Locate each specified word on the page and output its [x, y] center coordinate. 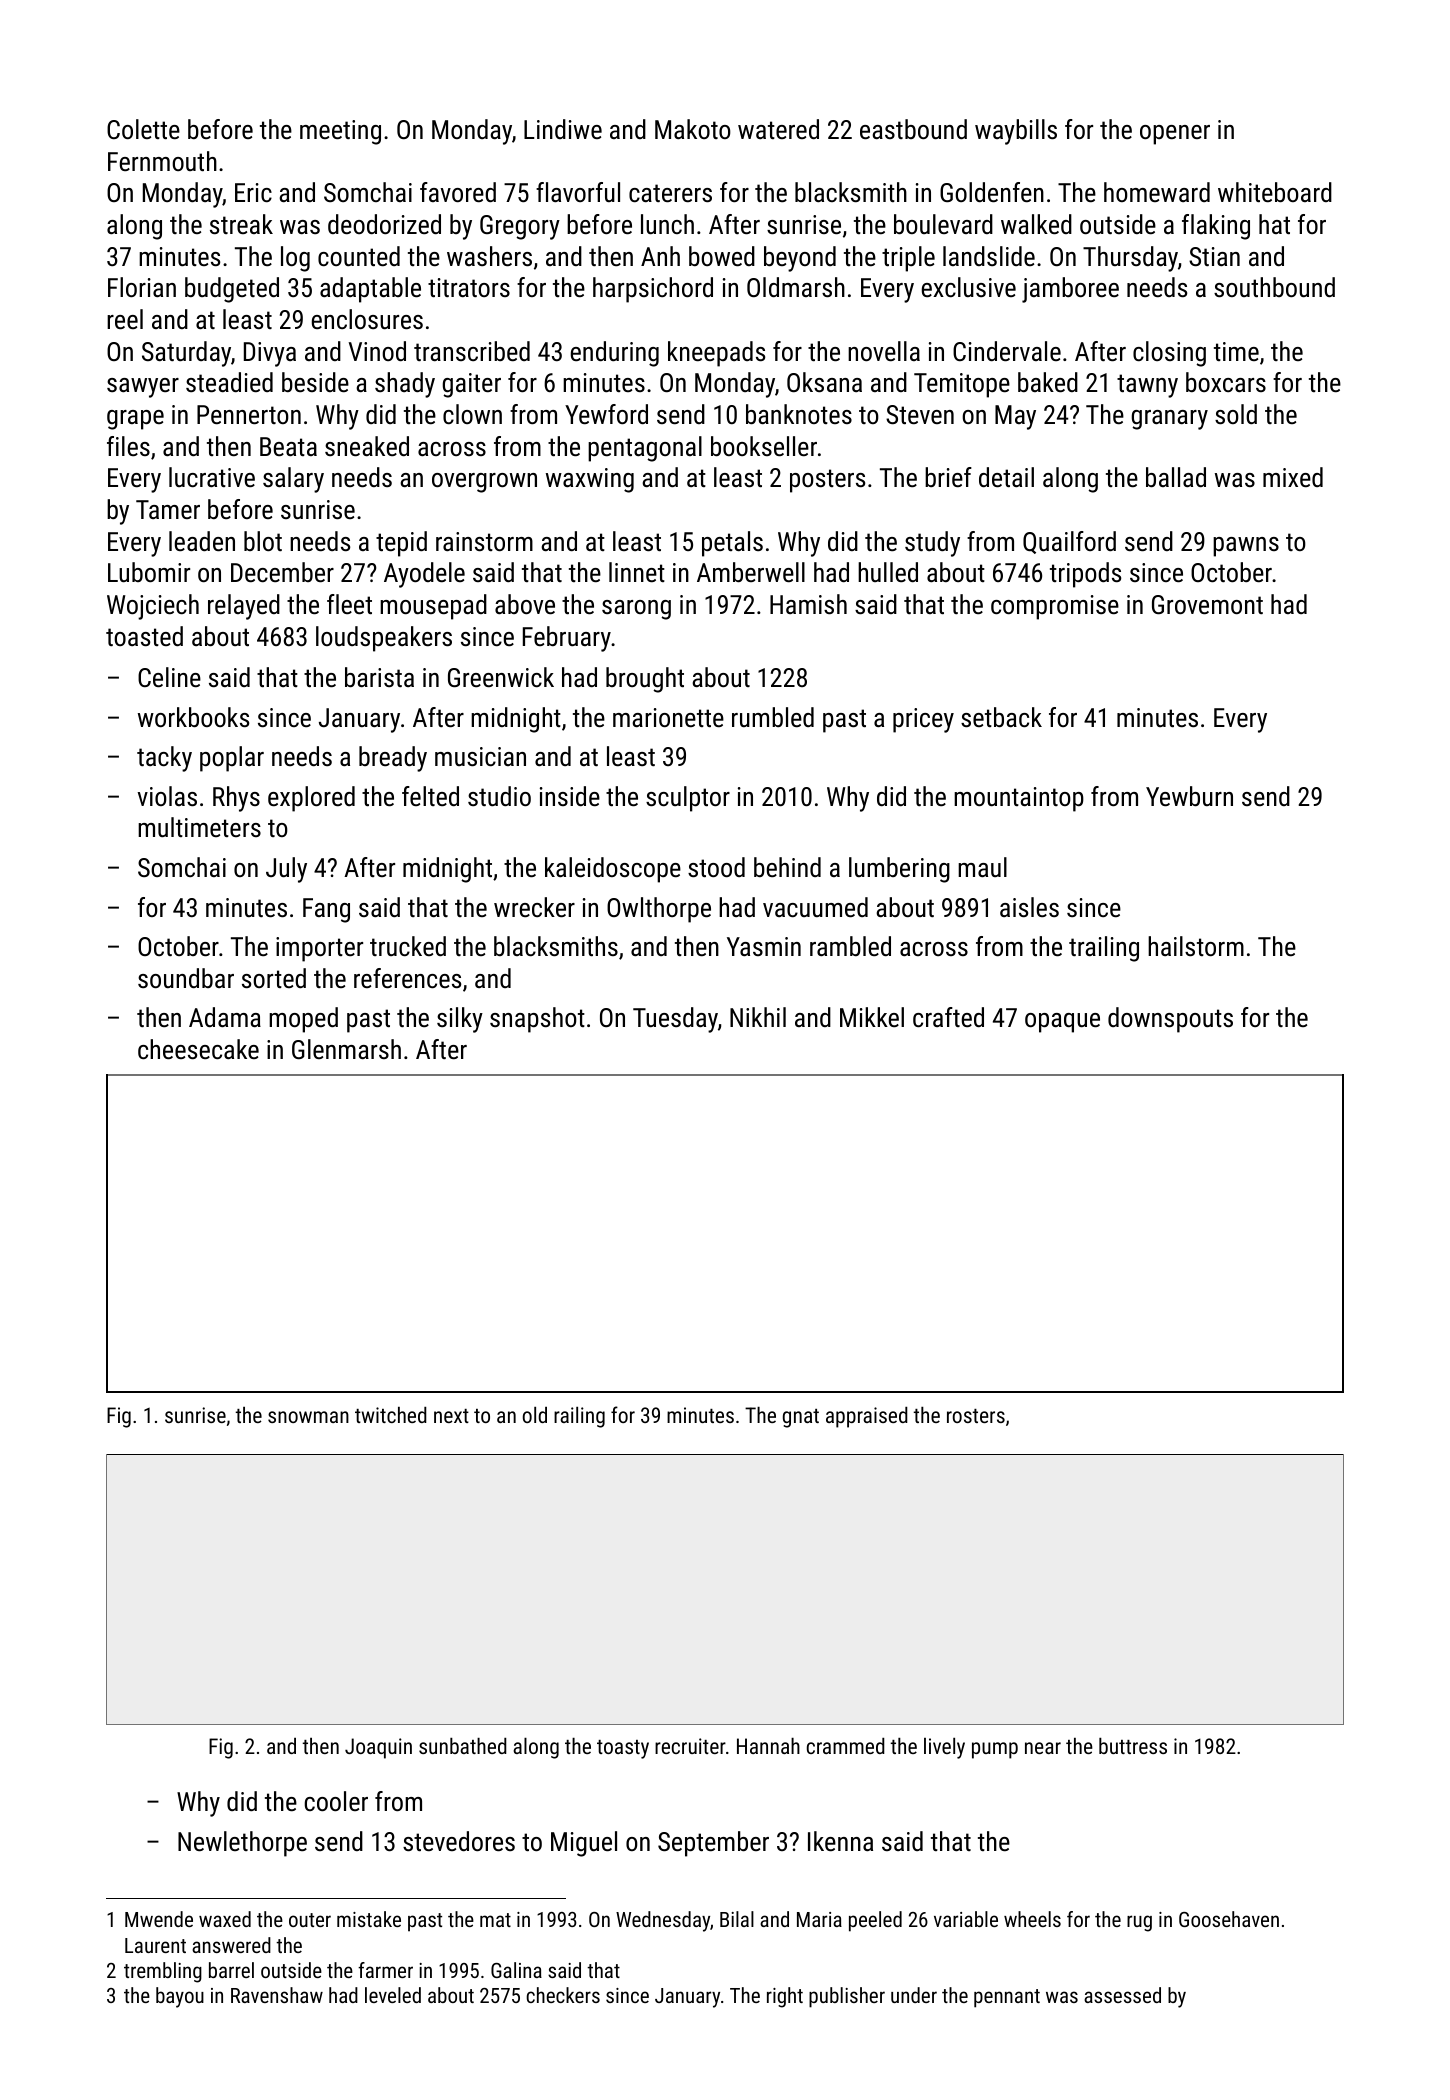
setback [1001, 717]
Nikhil [758, 1017]
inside [570, 796]
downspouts [1170, 1020]
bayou [180, 1997]
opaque [1062, 1023]
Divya [270, 354]
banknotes [799, 414]
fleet [349, 604]
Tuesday [675, 1020]
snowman [308, 1417]
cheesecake [198, 1049]
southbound [1274, 287]
